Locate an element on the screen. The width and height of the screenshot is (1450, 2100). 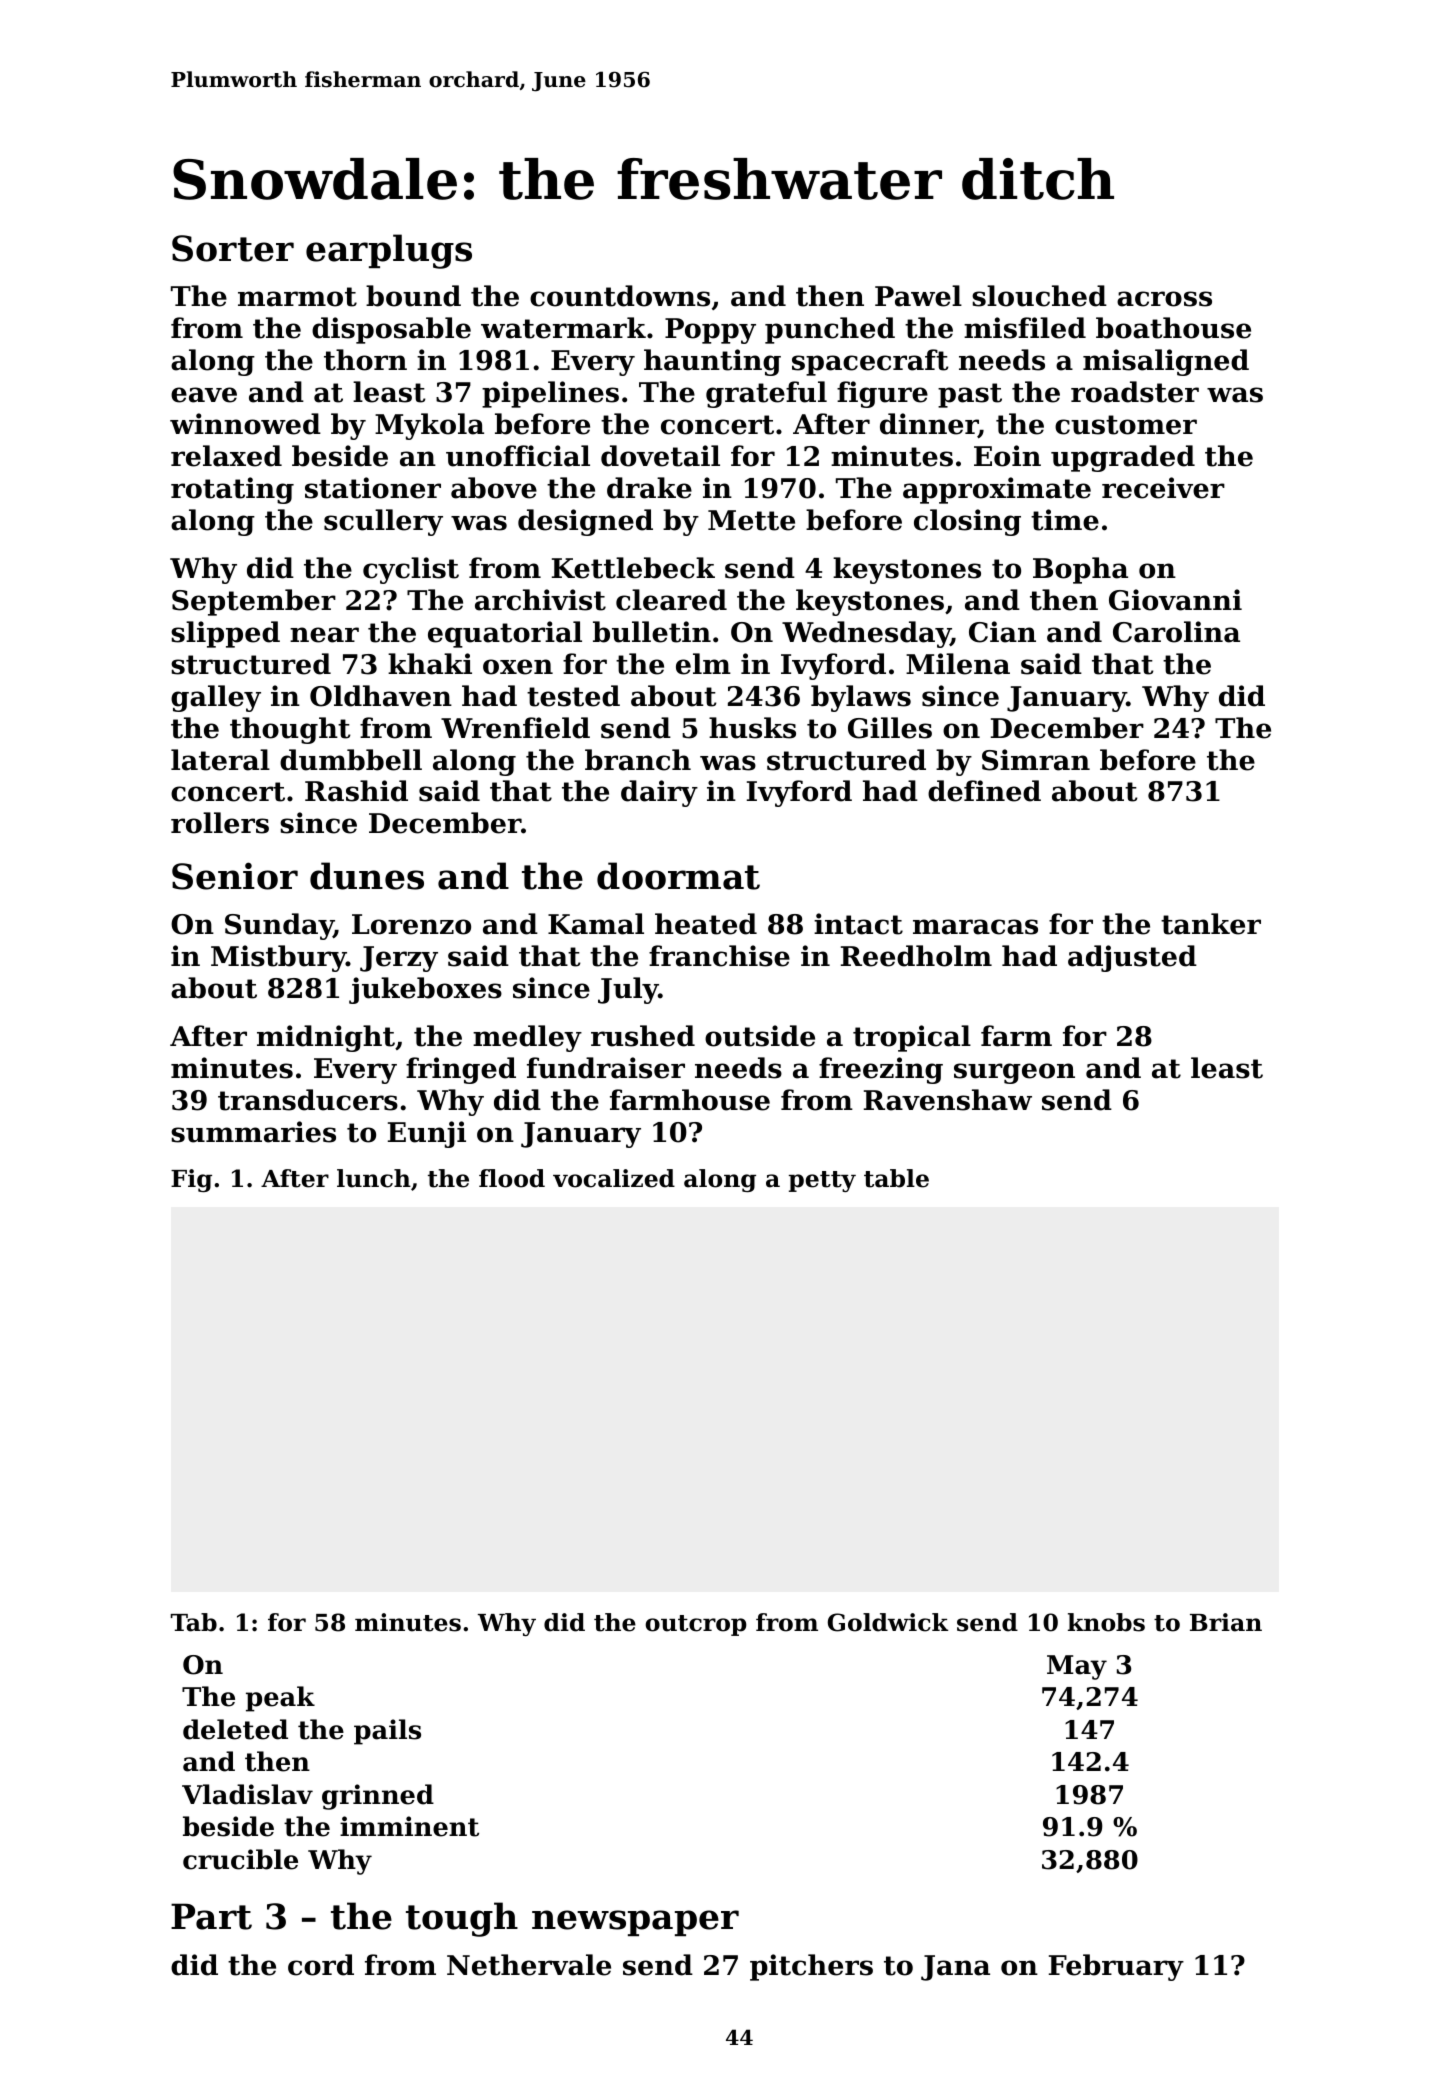
time is located at coordinates (1065, 520).
